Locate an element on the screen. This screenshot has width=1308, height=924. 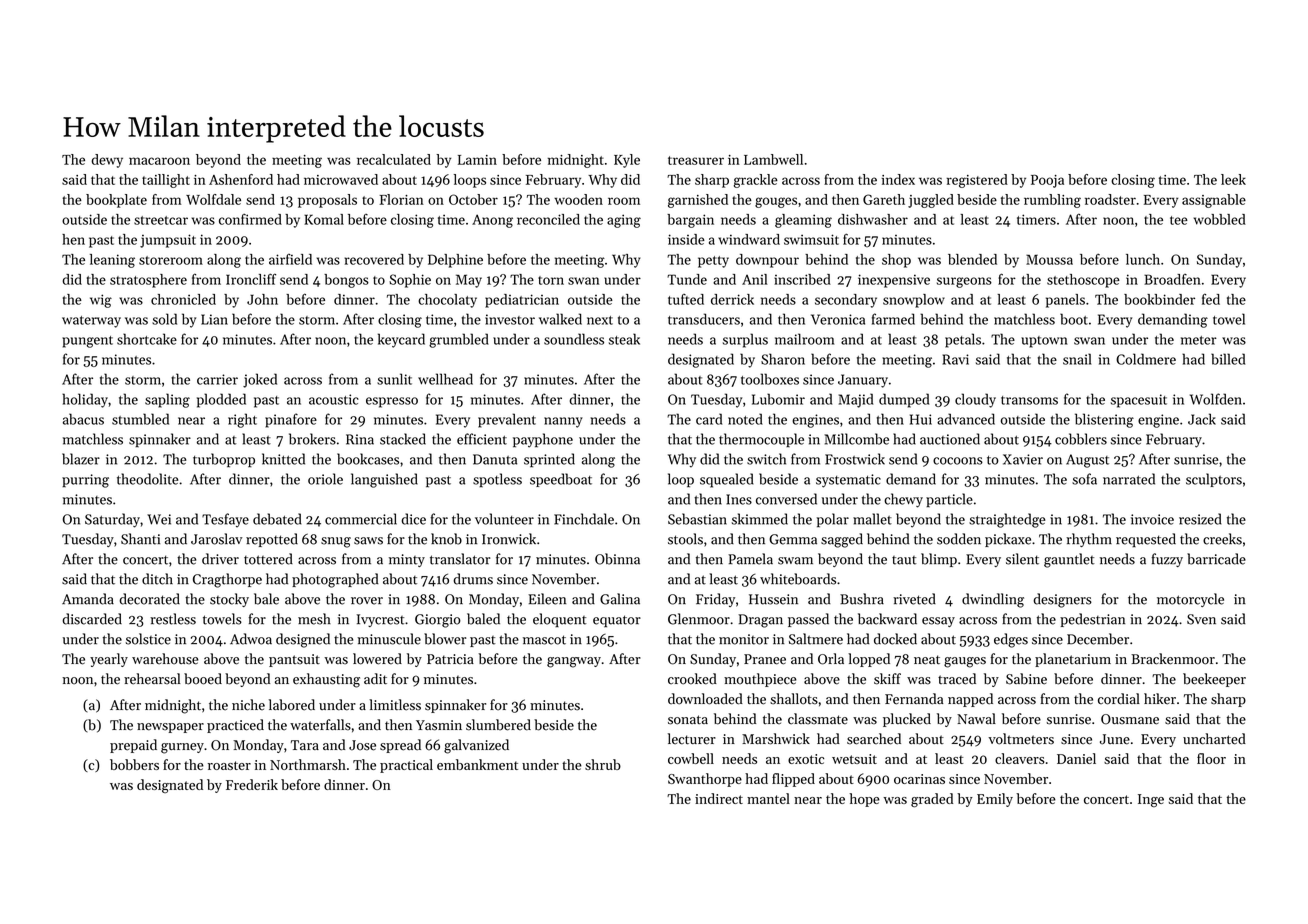
fuzzy is located at coordinates (1167, 560).
